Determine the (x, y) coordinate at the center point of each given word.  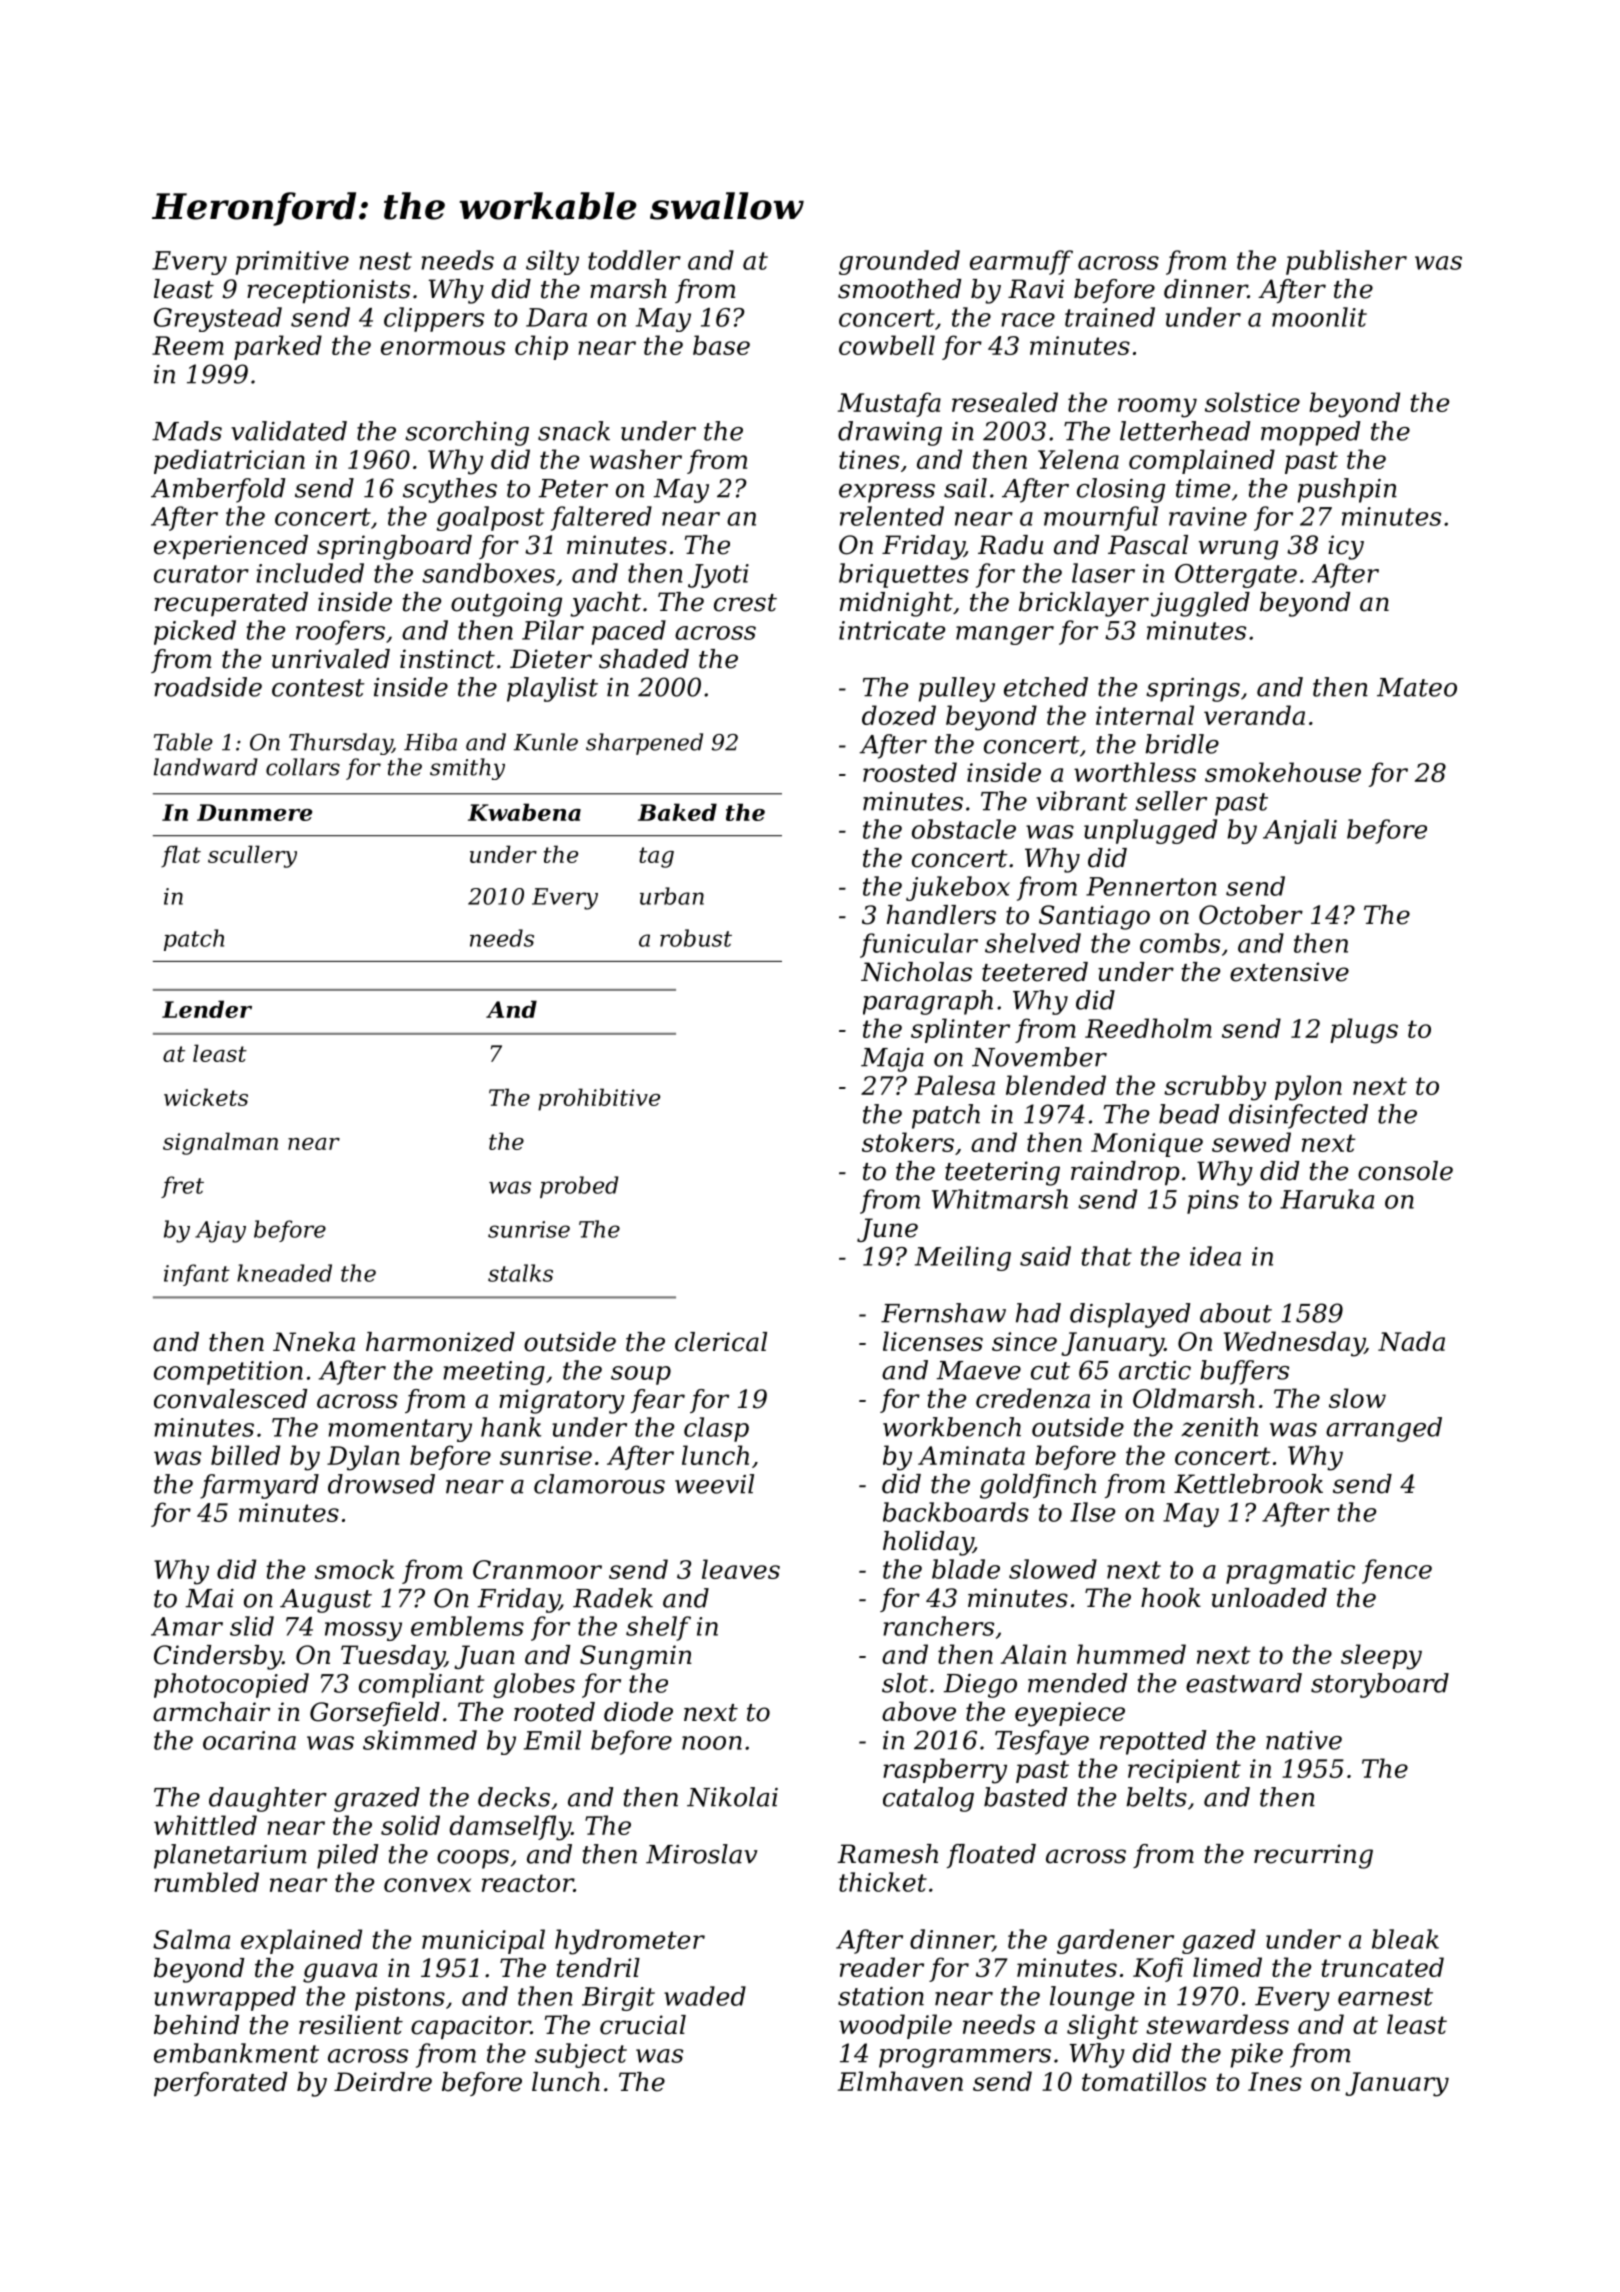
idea (1215, 1256)
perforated (220, 2084)
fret (182, 1187)
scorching (467, 433)
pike (1257, 2055)
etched (1046, 687)
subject (581, 2055)
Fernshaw (943, 1313)
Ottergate (1236, 576)
